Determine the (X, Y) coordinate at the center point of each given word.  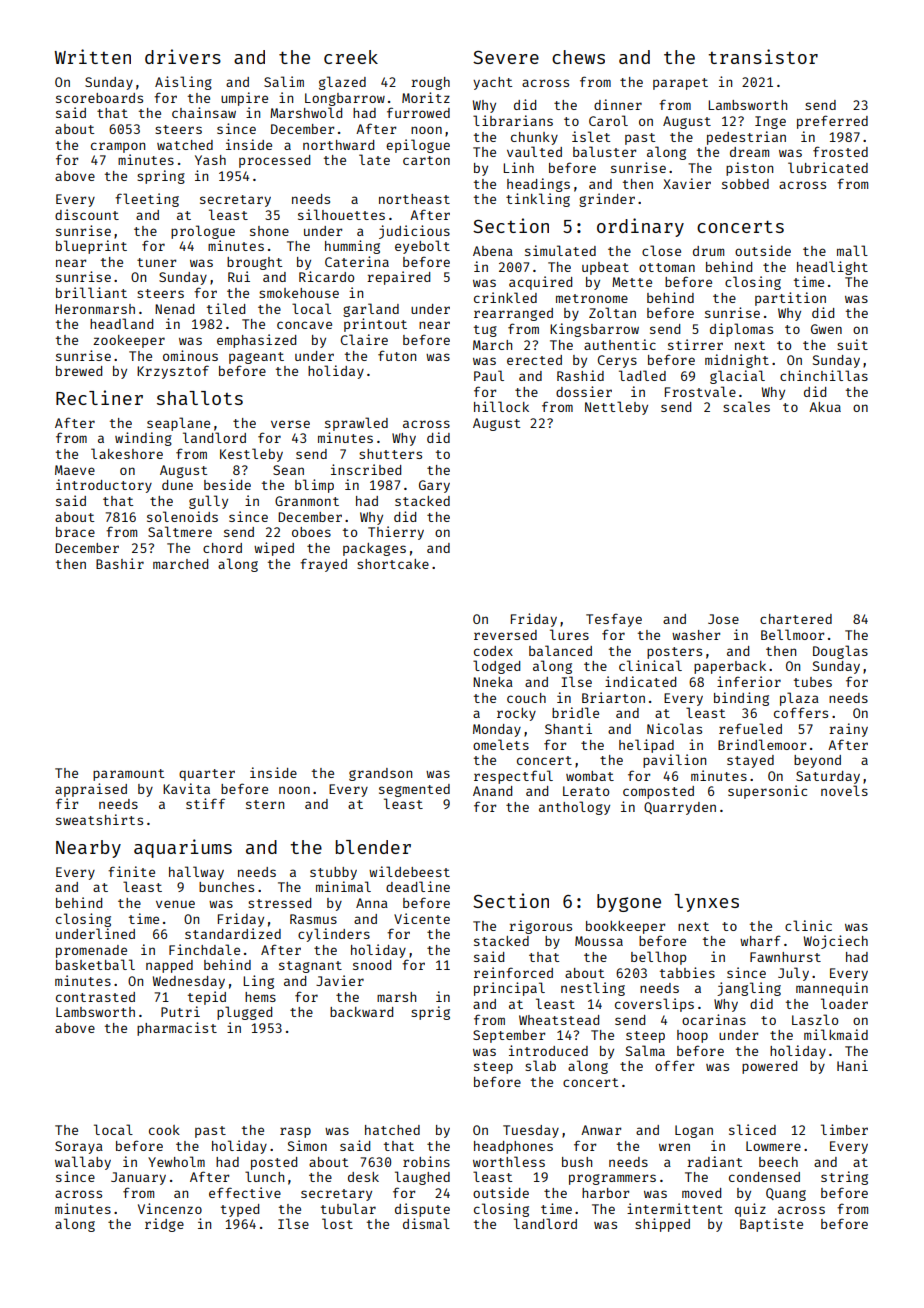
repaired (398, 278)
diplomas (741, 330)
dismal (426, 1223)
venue (175, 904)
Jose (723, 619)
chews (578, 57)
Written (93, 56)
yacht (492, 83)
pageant (256, 358)
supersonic (767, 792)
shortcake (393, 564)
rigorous (540, 927)
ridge (164, 1225)
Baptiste (771, 1225)
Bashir (120, 563)
